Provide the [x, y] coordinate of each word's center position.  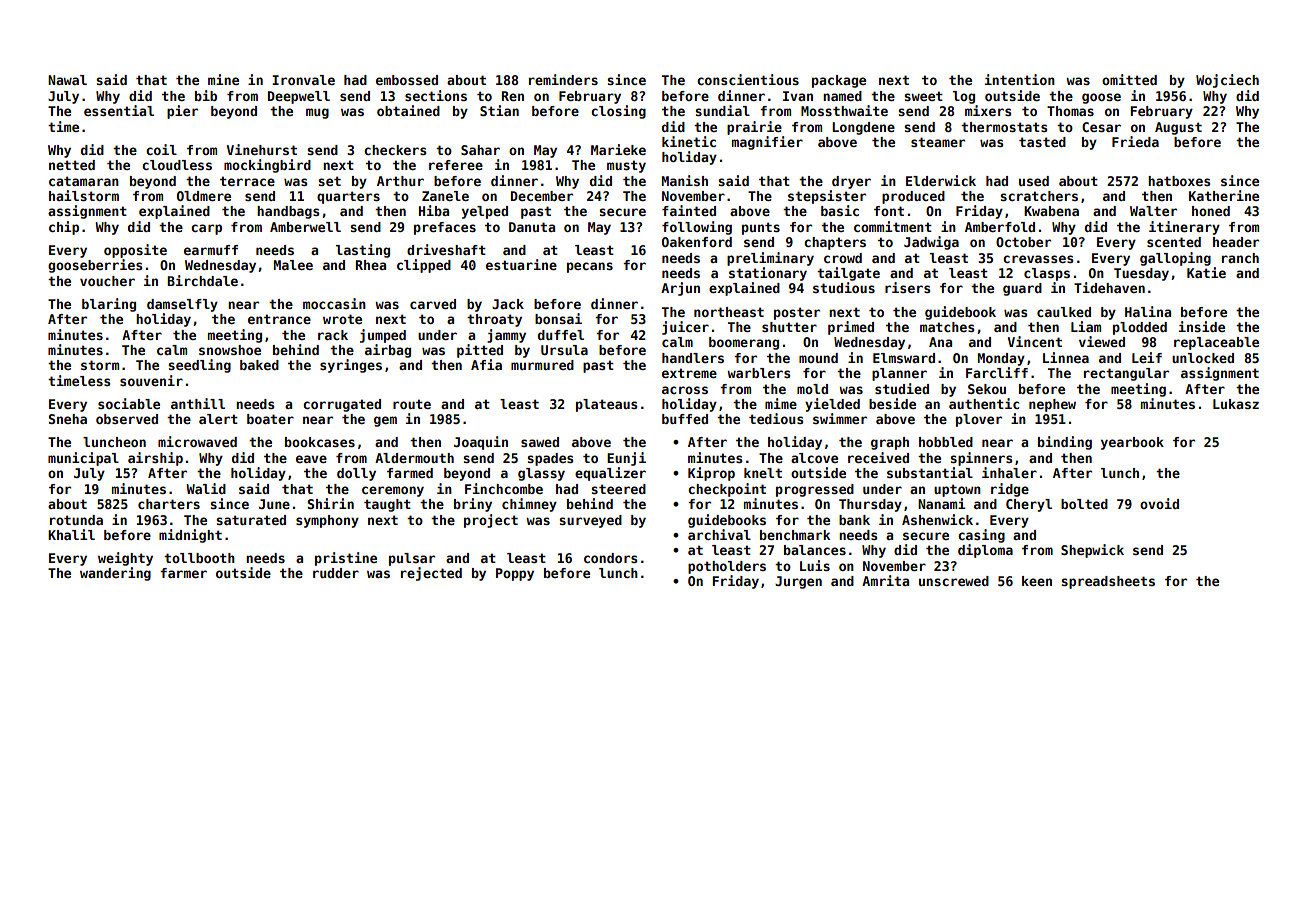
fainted [689, 210]
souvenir [151, 380]
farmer [183, 573]
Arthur [400, 181]
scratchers [1039, 196]
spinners [981, 459]
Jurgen [798, 582]
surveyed [590, 521]
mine [223, 79]
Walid [206, 488]
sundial [722, 110]
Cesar [1101, 127]
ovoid [1159, 503]
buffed [685, 419]
